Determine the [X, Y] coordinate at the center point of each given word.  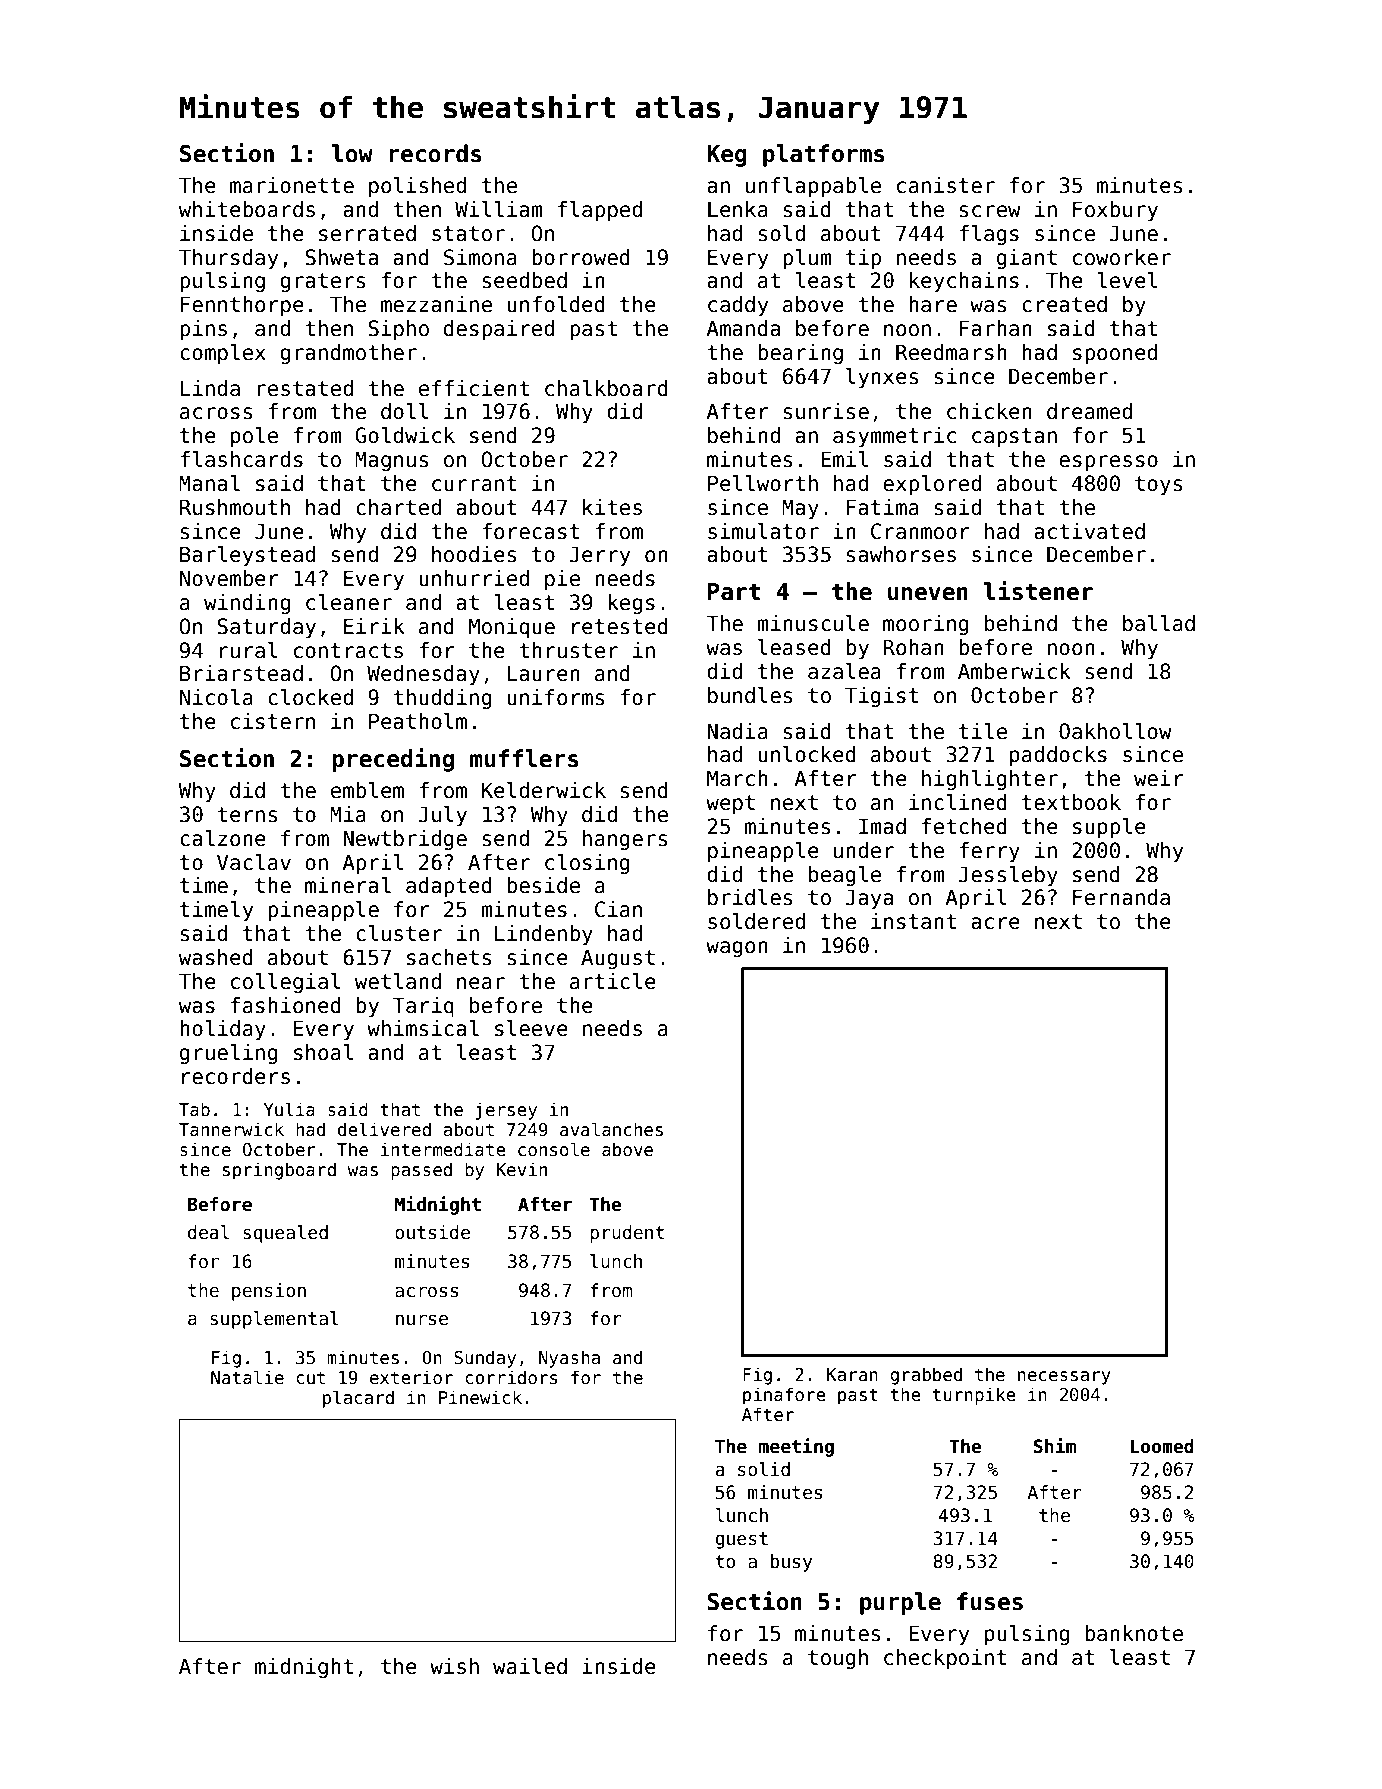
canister [946, 185]
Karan [852, 1375]
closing [587, 864]
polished [417, 187]
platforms [824, 155]
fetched [964, 826]
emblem [367, 790]
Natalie [247, 1377]
